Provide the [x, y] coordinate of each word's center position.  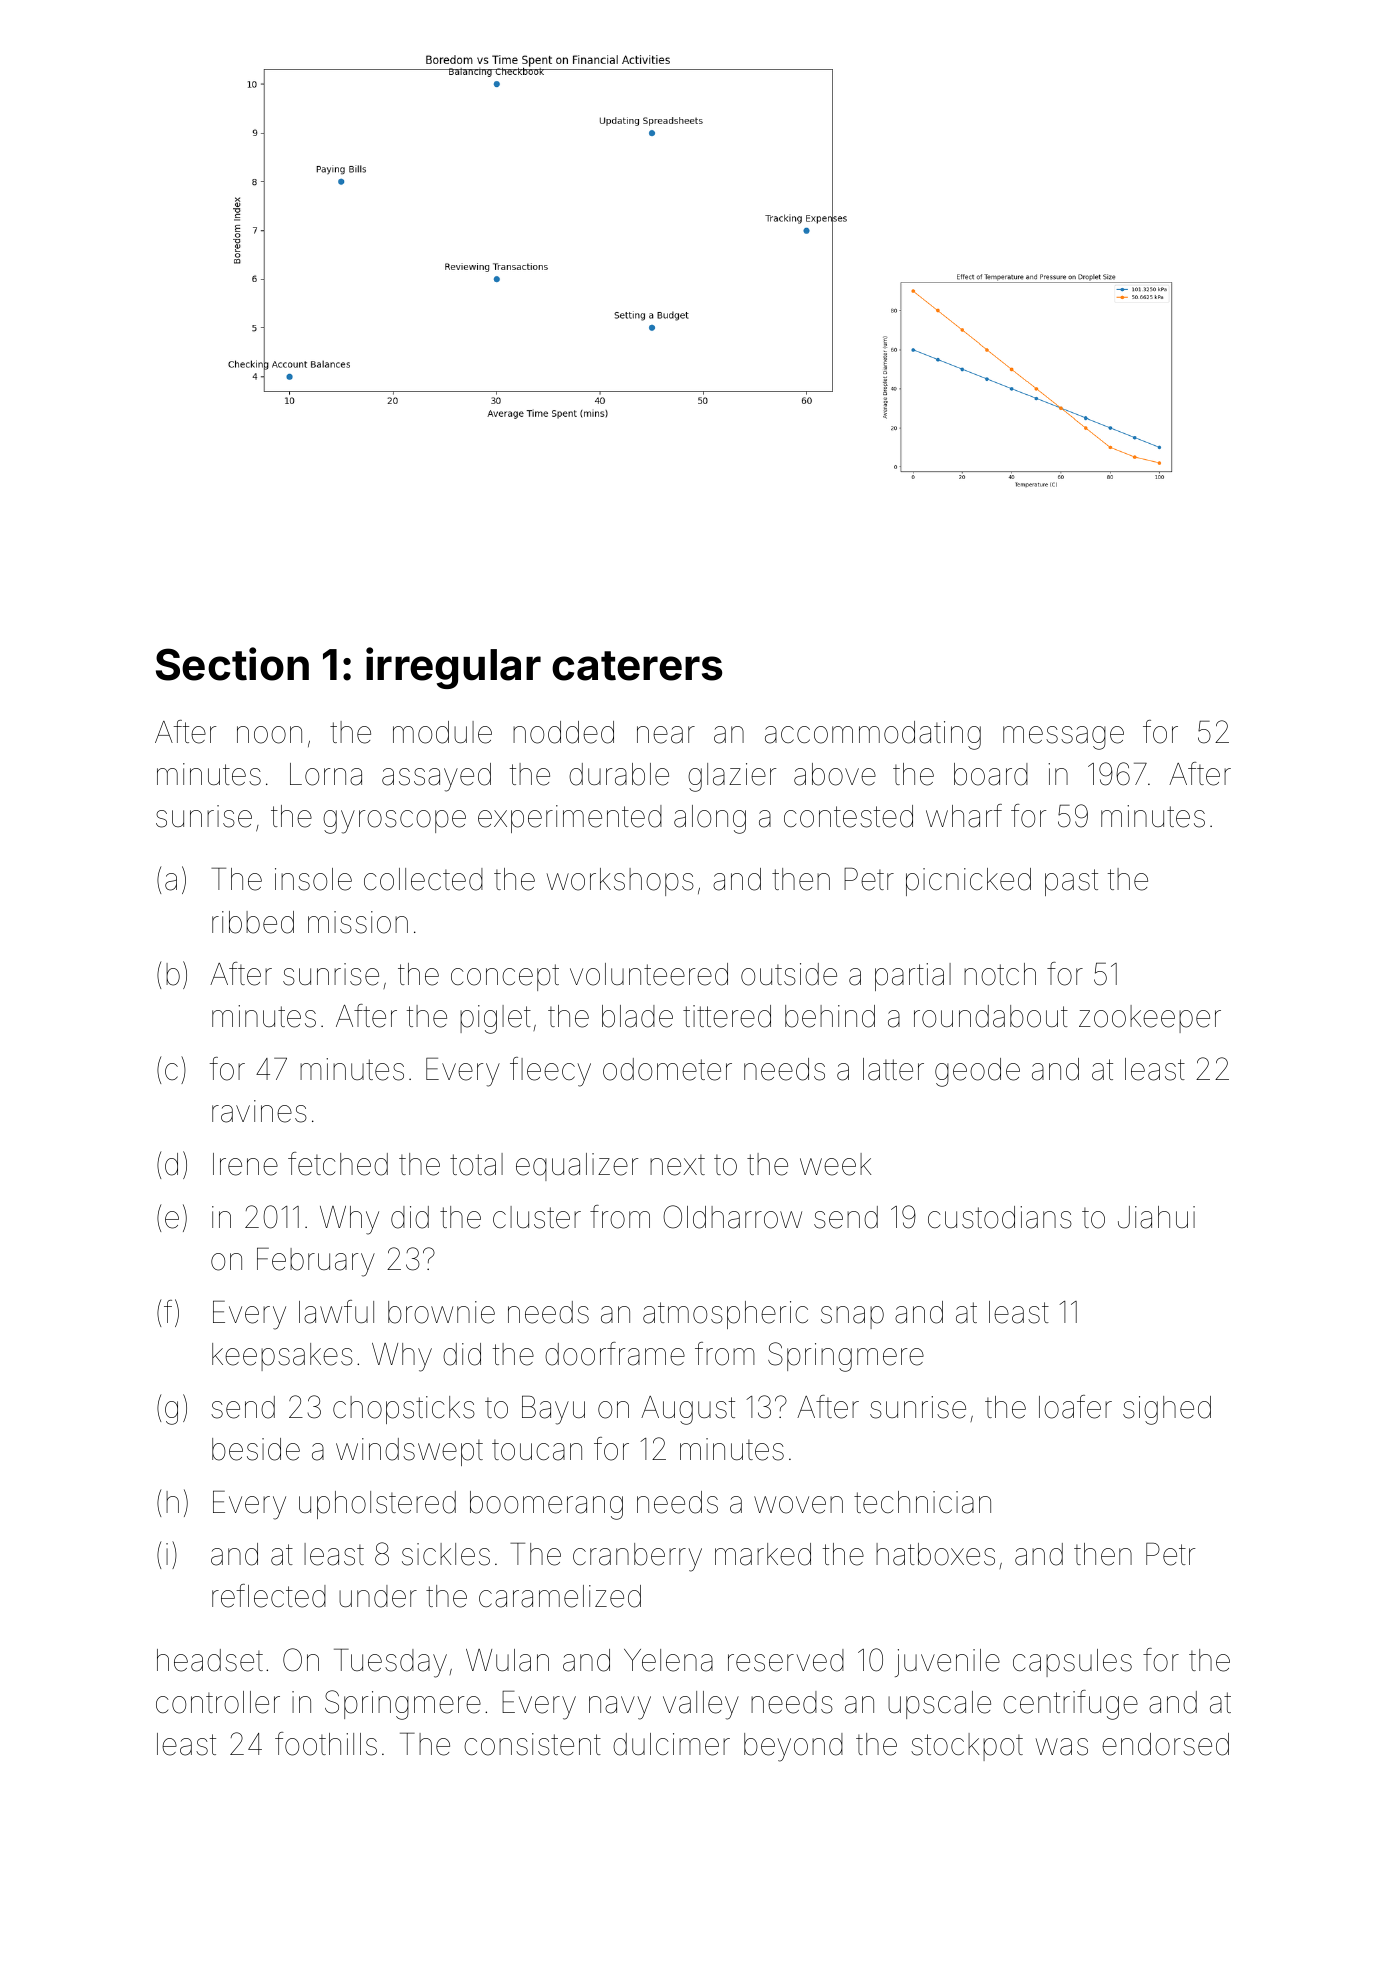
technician [922, 1502]
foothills [326, 1744]
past [1071, 882]
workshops [620, 882]
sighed [1167, 1410]
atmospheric [725, 1315]
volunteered [649, 974]
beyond [793, 1747]
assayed [436, 777]
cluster [537, 1217]
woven [798, 1505]
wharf [964, 816]
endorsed [1165, 1744]
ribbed [253, 922]
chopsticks [404, 1410]
